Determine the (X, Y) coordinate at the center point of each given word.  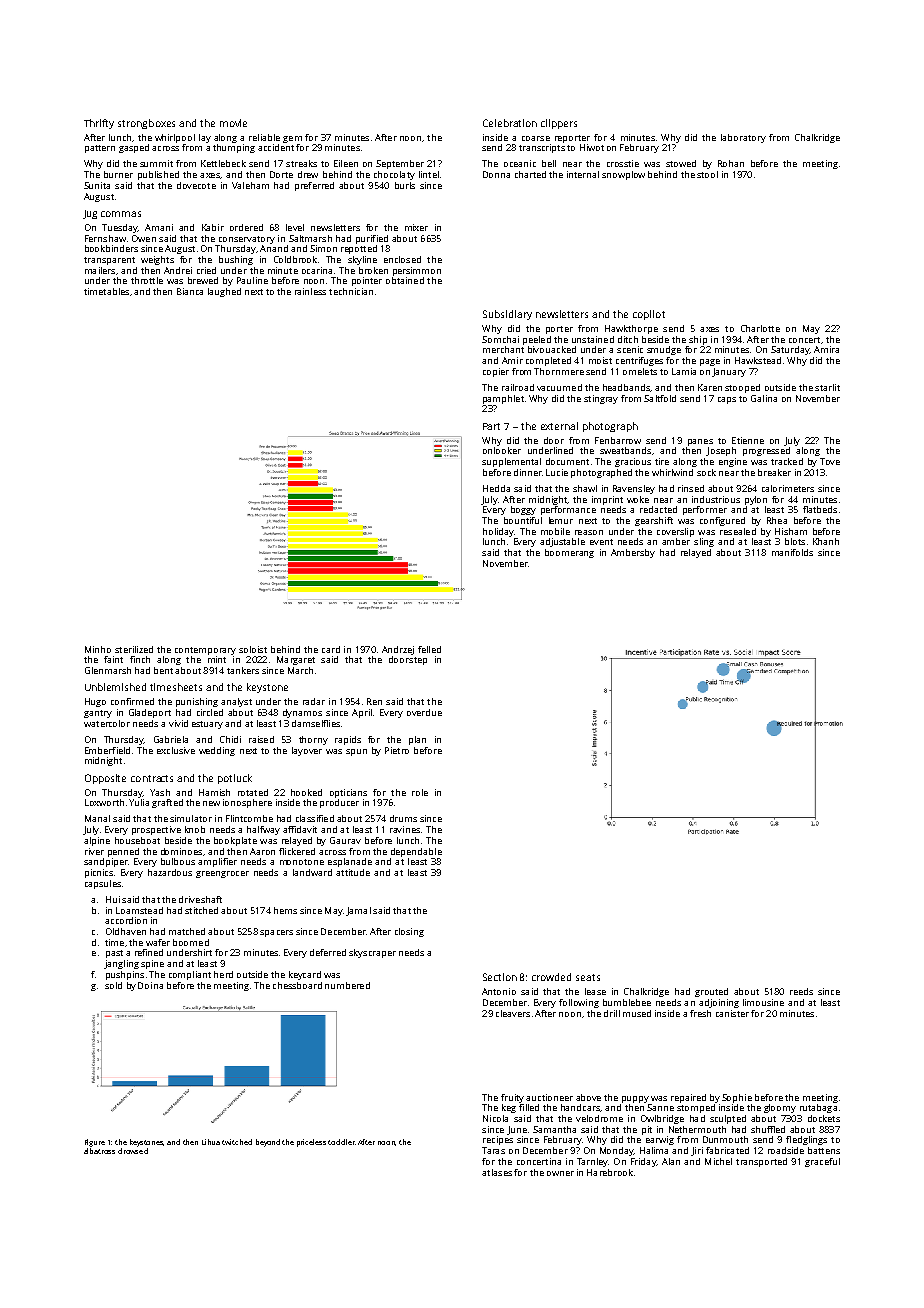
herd (223, 974)
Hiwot (592, 147)
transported (761, 1162)
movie (233, 123)
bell (549, 163)
